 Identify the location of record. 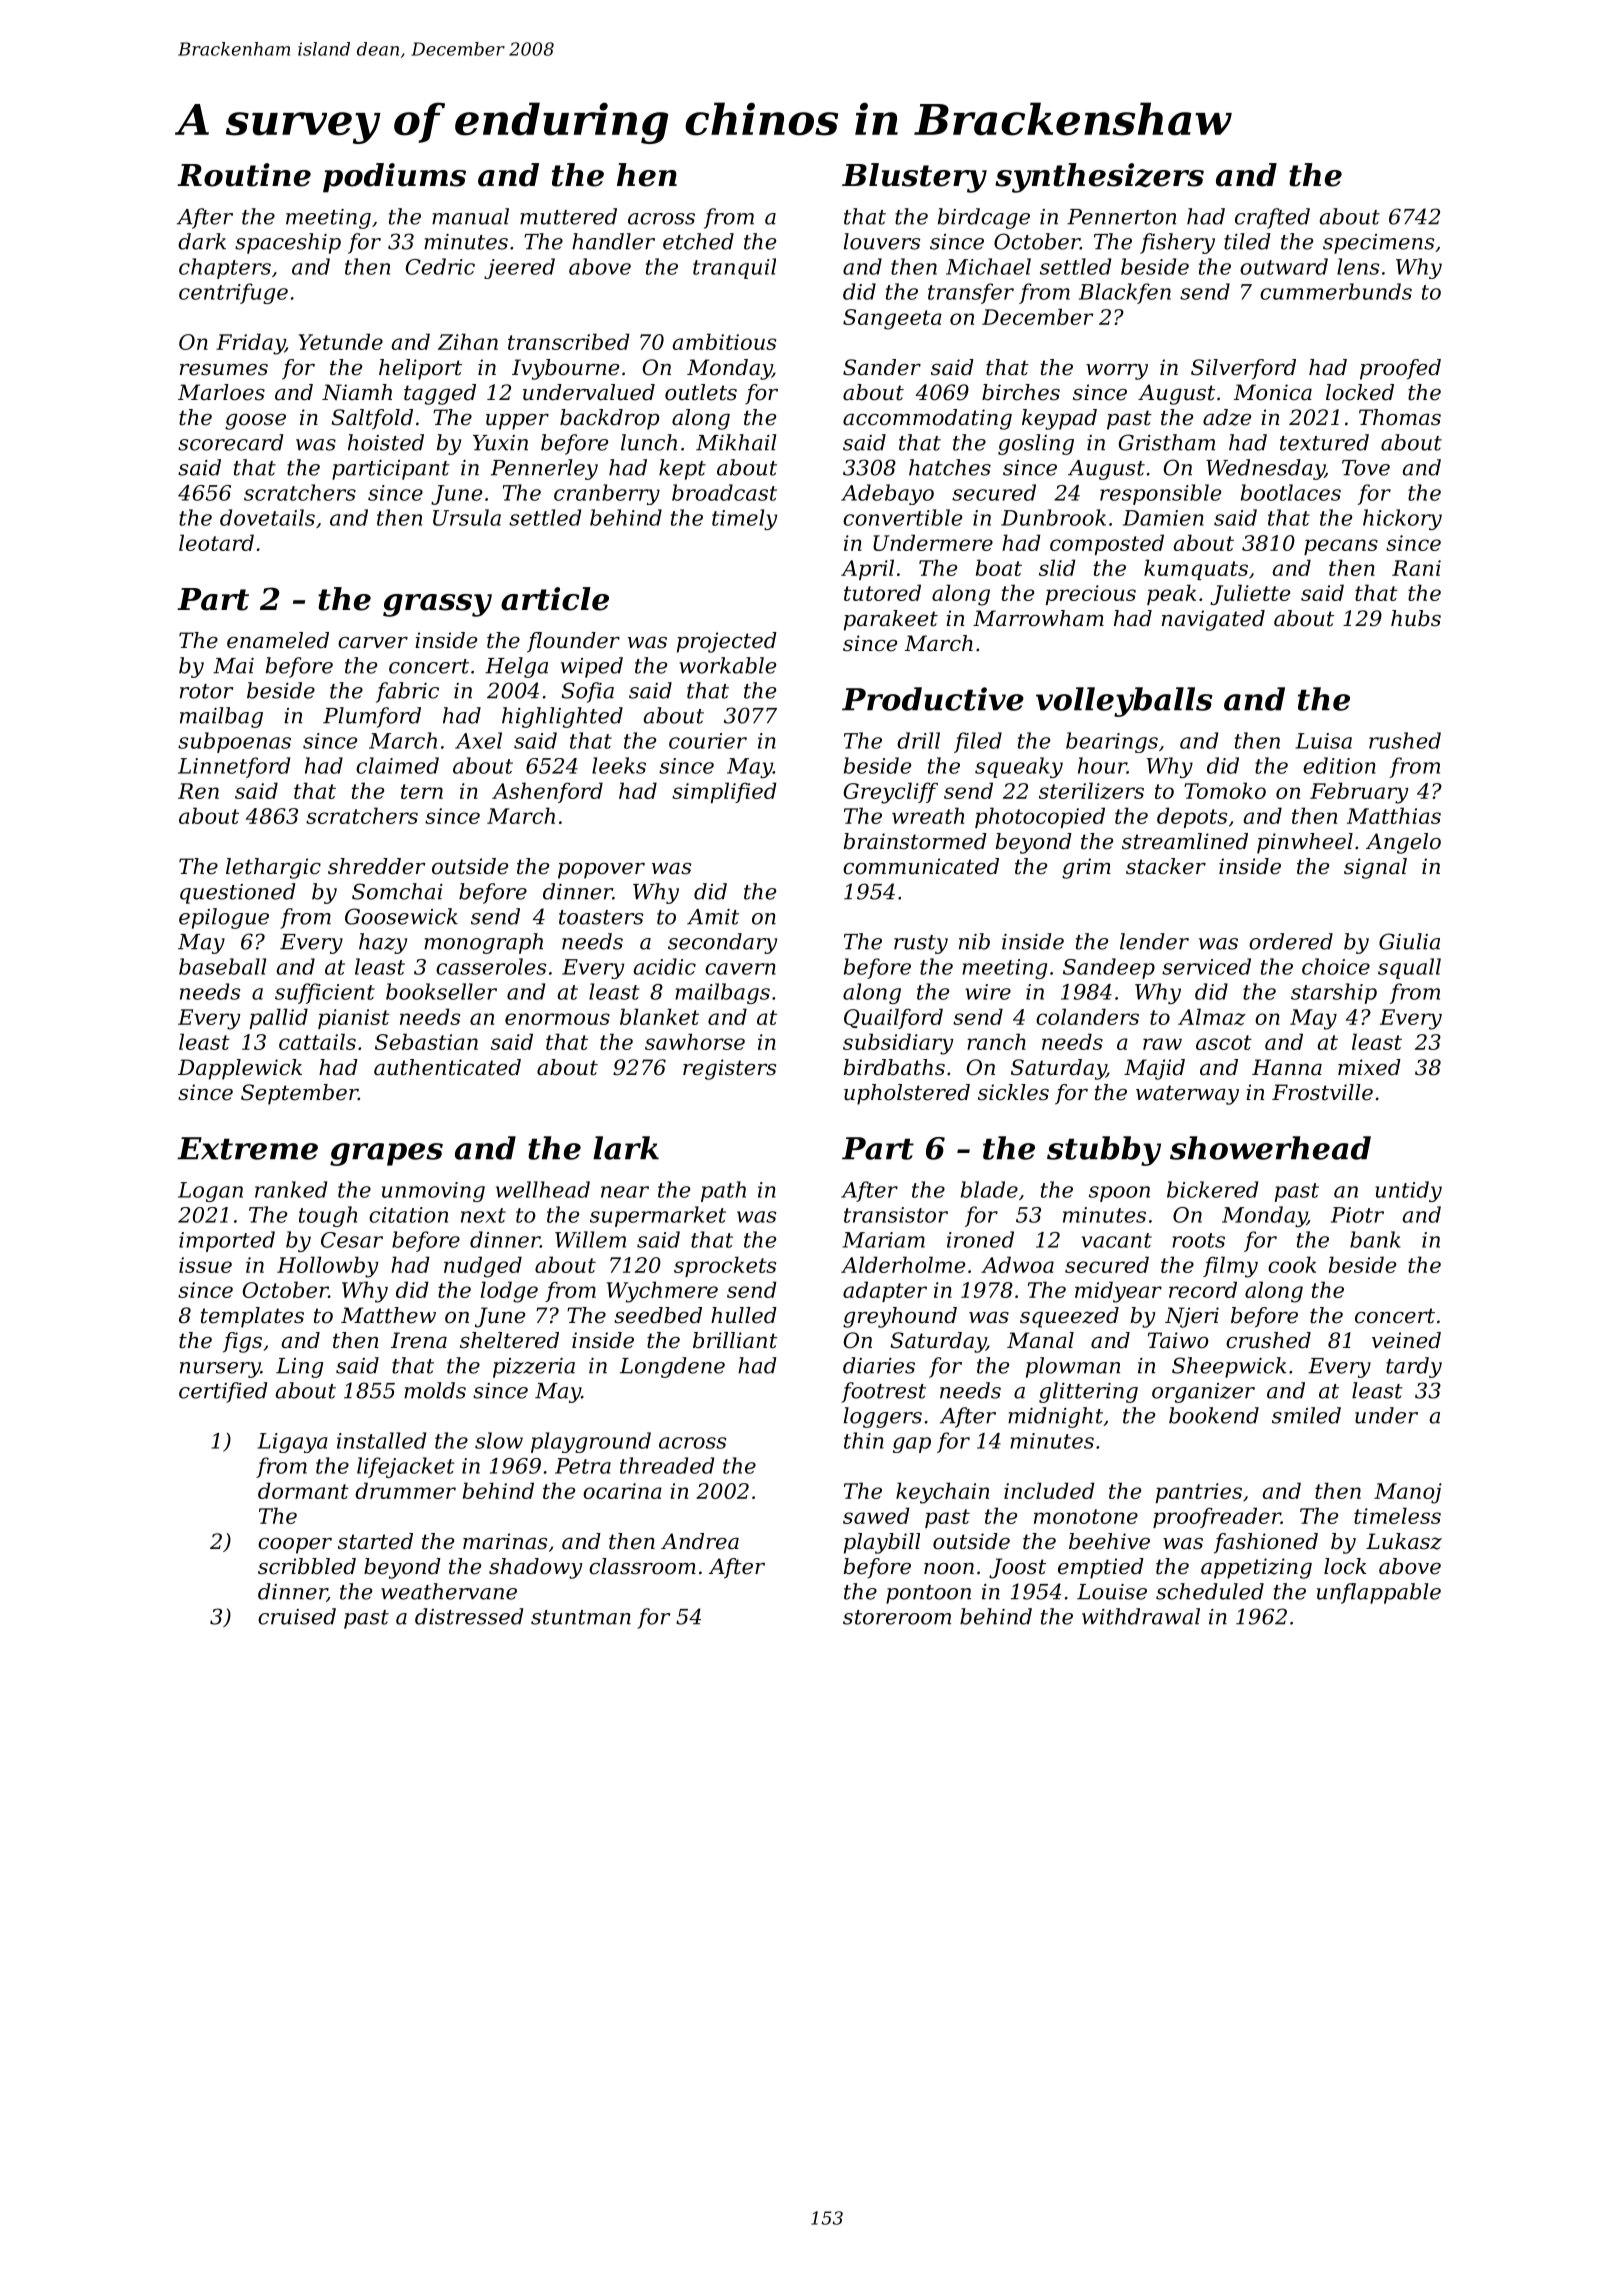
(1203, 1289).
